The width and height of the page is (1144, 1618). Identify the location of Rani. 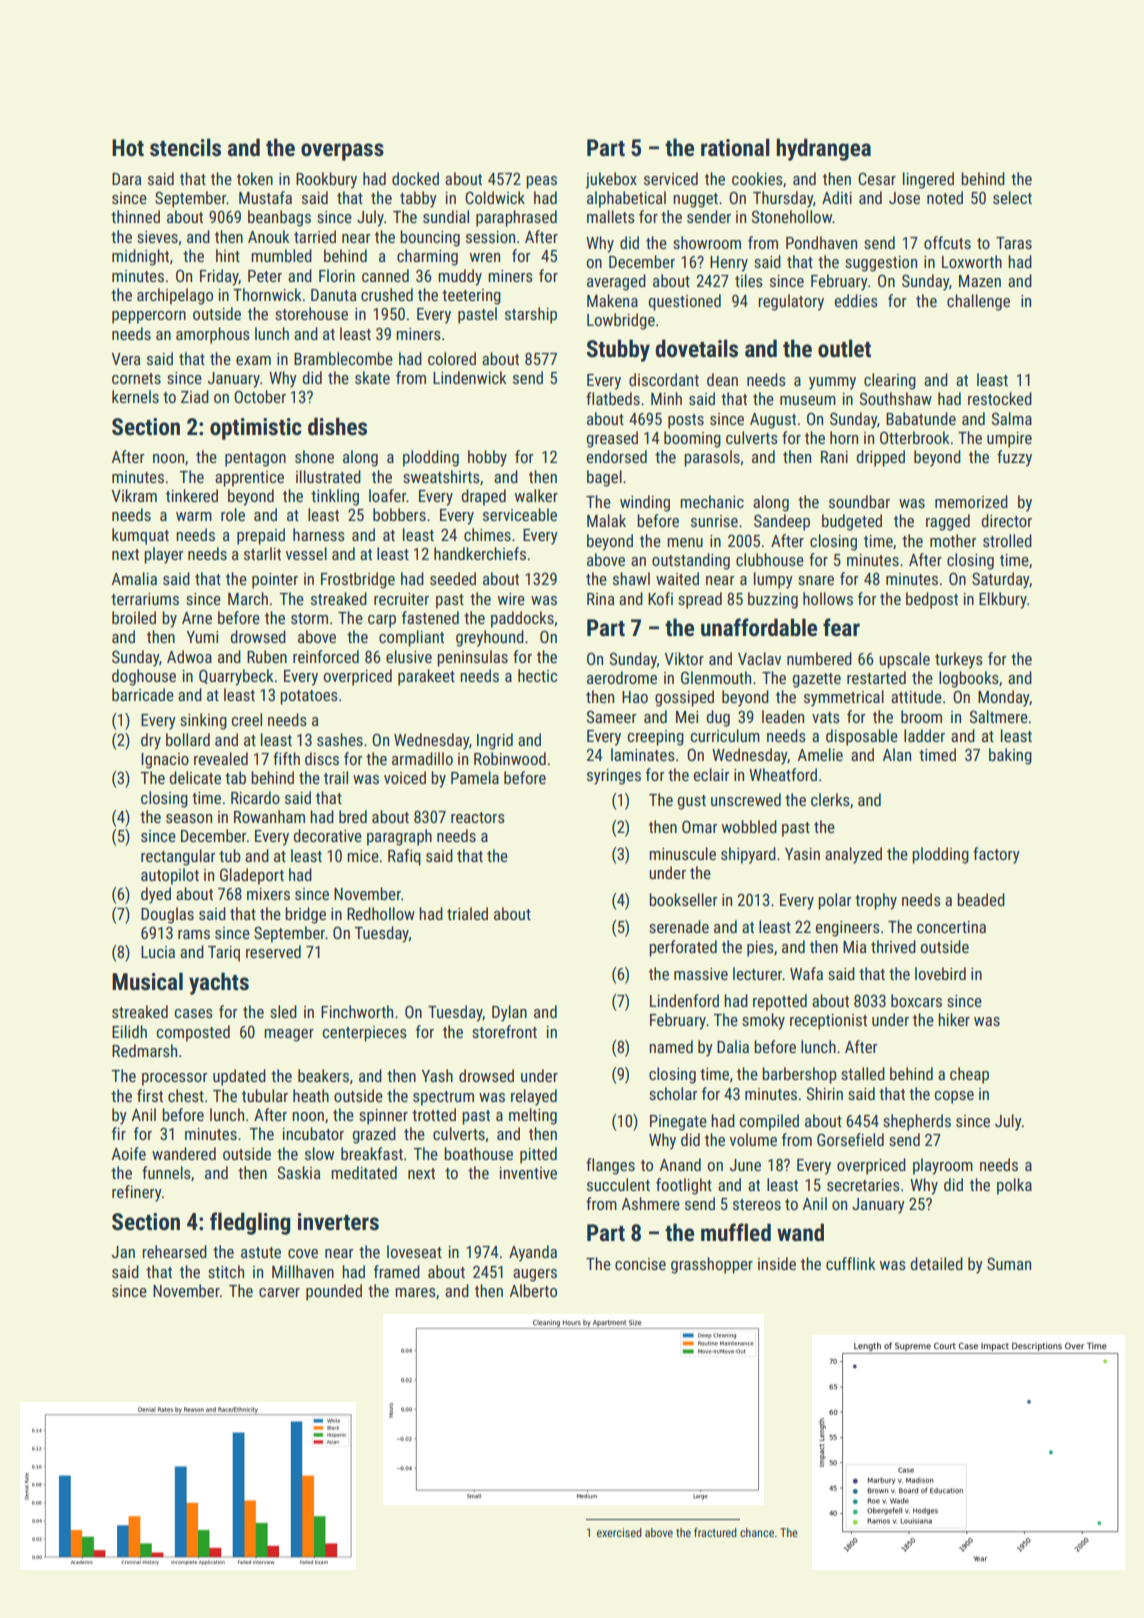
(834, 457).
